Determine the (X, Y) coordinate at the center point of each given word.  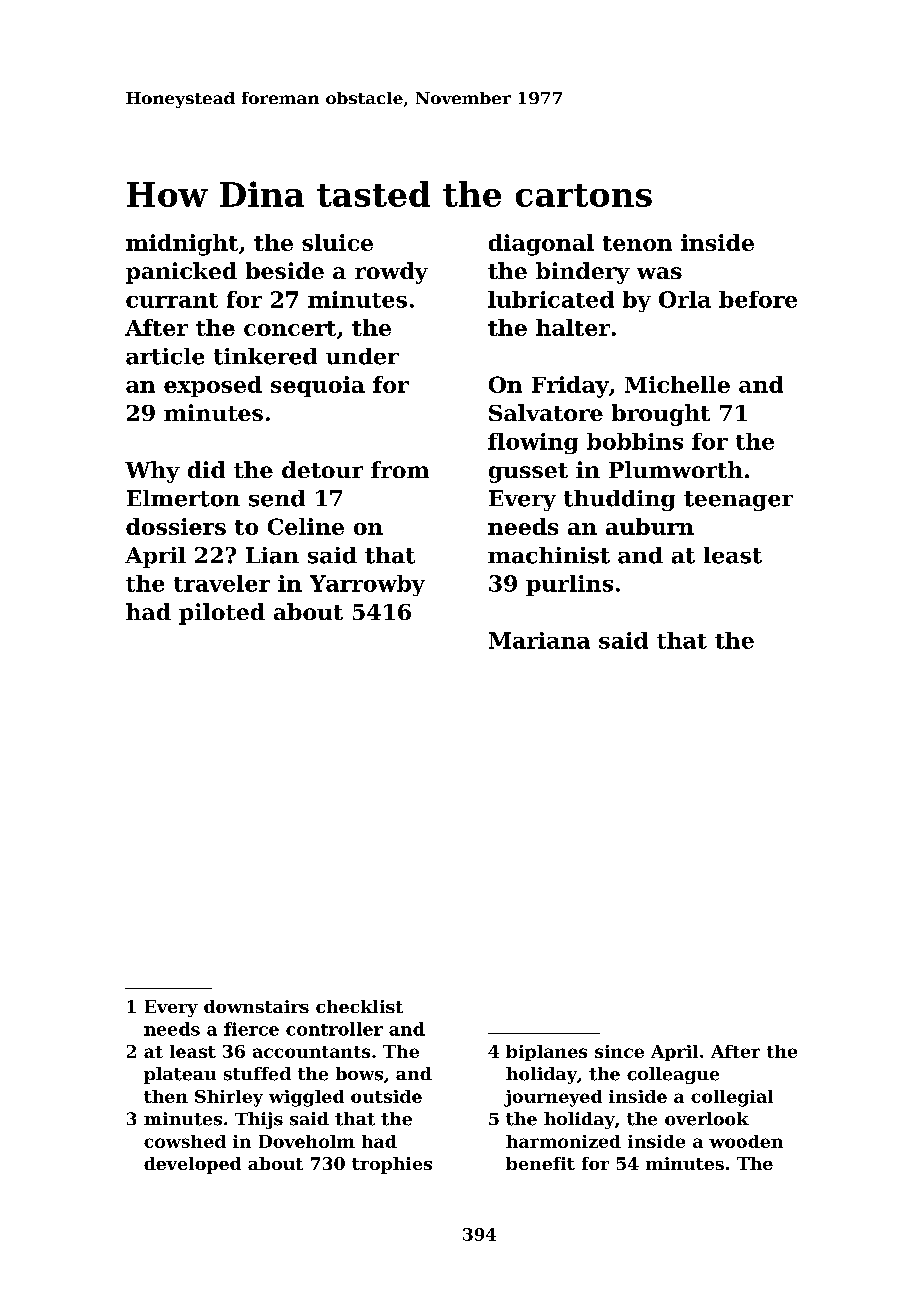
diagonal (541, 245)
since (619, 1051)
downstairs (256, 1006)
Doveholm (307, 1141)
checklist (359, 1006)
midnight (182, 245)
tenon (637, 243)
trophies (392, 1165)
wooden (746, 1141)
